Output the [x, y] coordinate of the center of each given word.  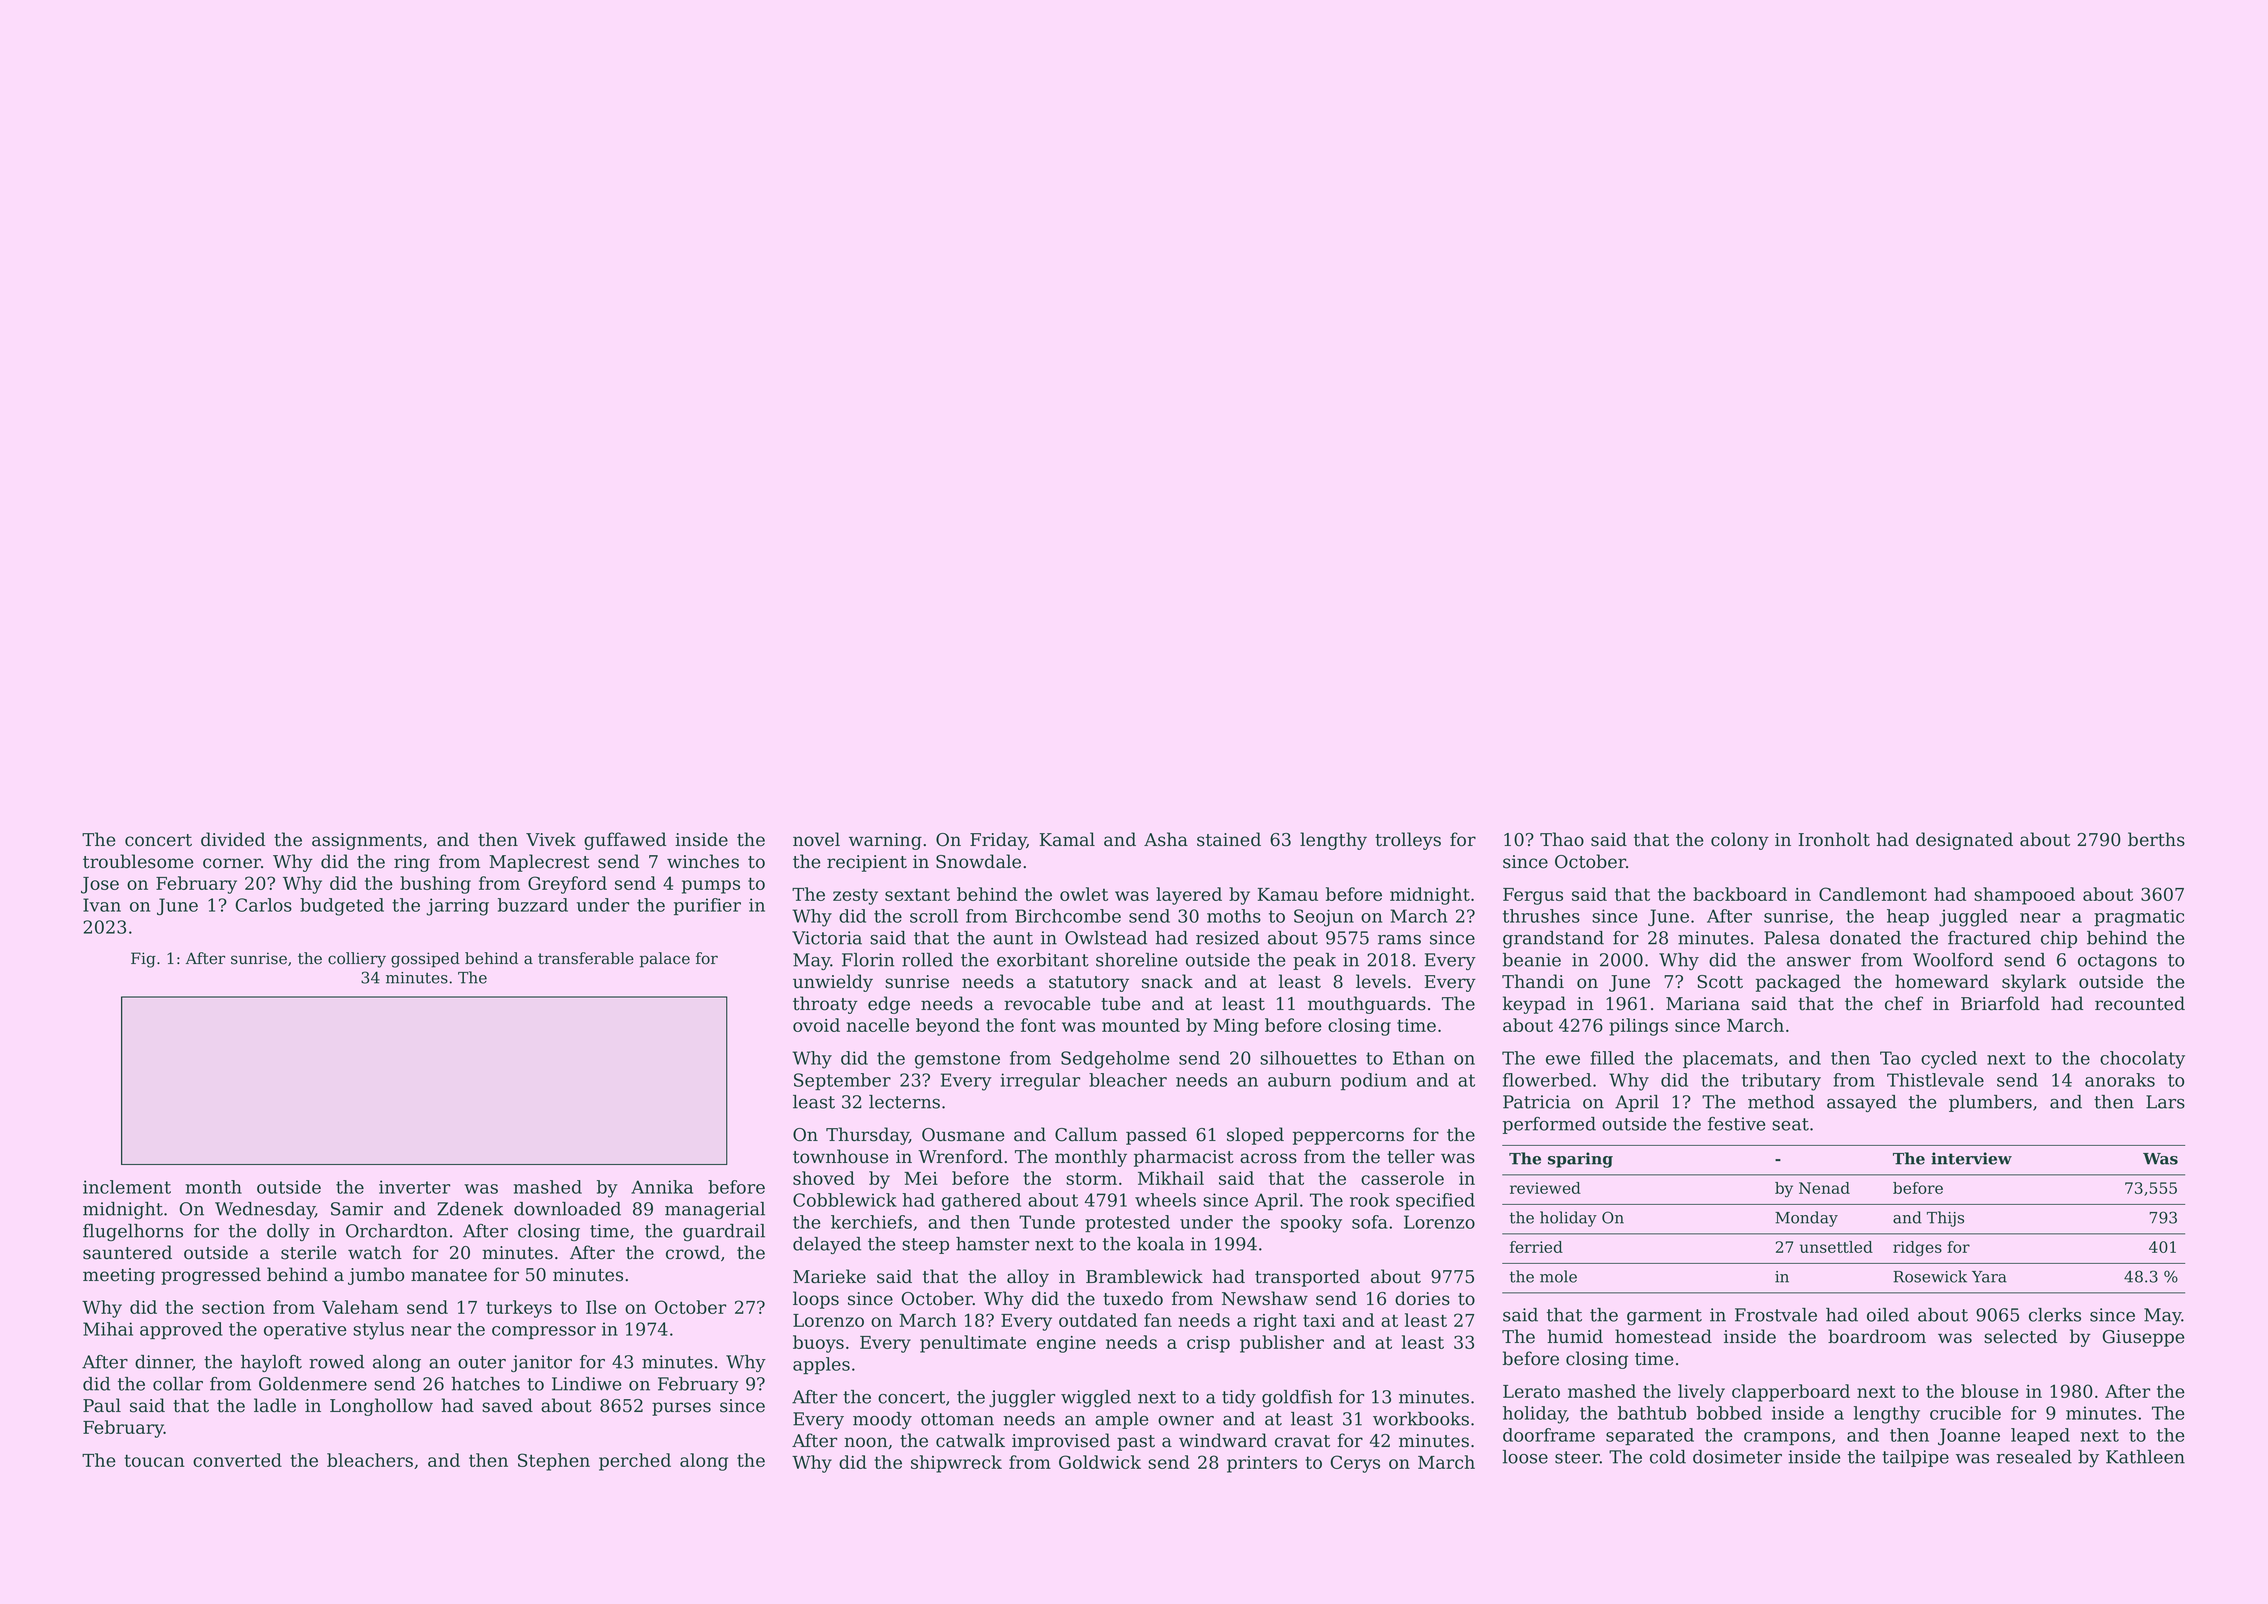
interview [1971, 1158]
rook [1370, 1200]
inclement [127, 1187]
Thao [1562, 839]
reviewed [1545, 1188]
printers [1262, 1464]
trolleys [1408, 841]
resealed [2034, 1457]
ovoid [816, 1025]
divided [233, 839]
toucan [154, 1460]
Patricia [1537, 1102]
